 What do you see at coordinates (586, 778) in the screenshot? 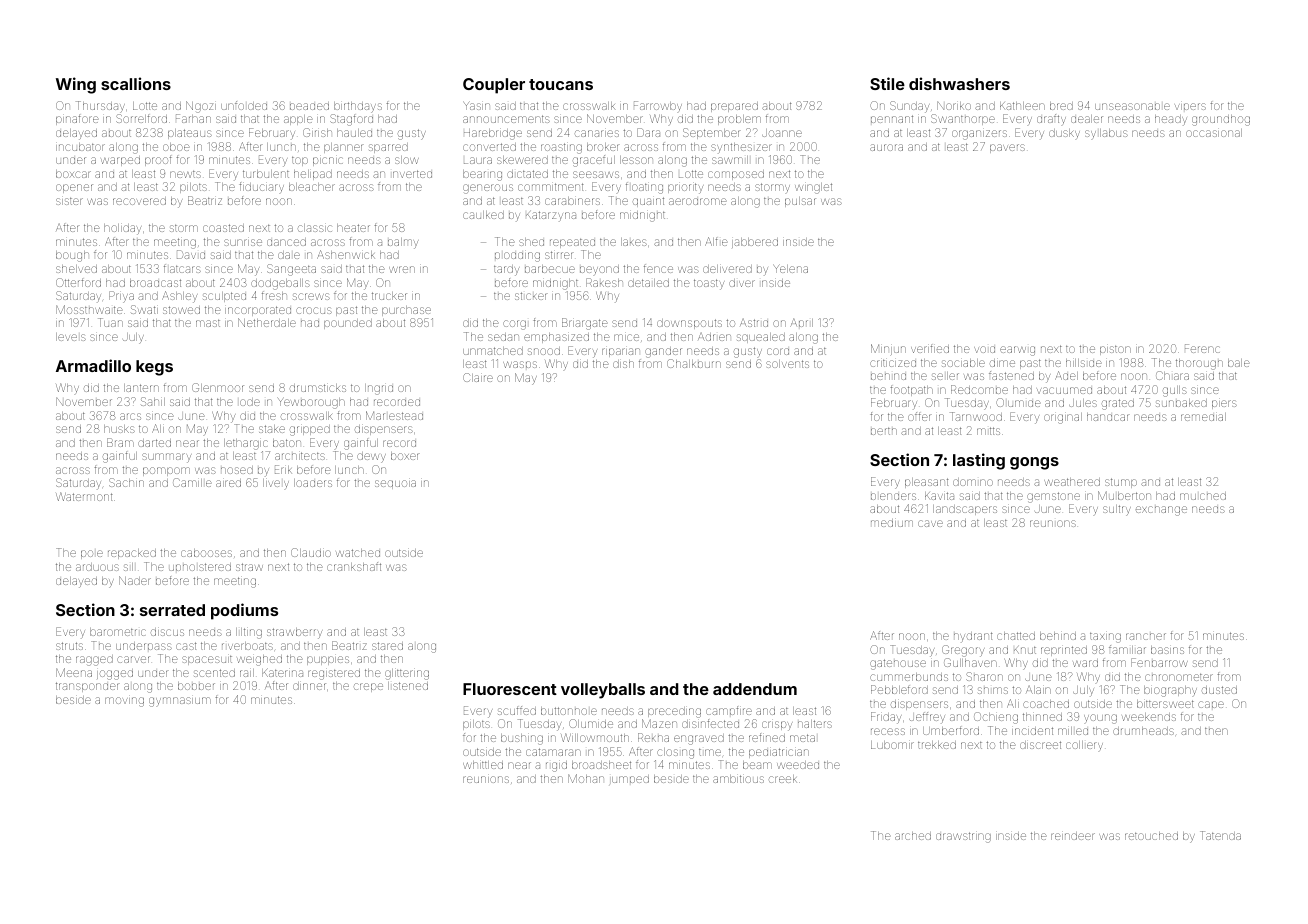
I see `Mohan` at bounding box center [586, 778].
